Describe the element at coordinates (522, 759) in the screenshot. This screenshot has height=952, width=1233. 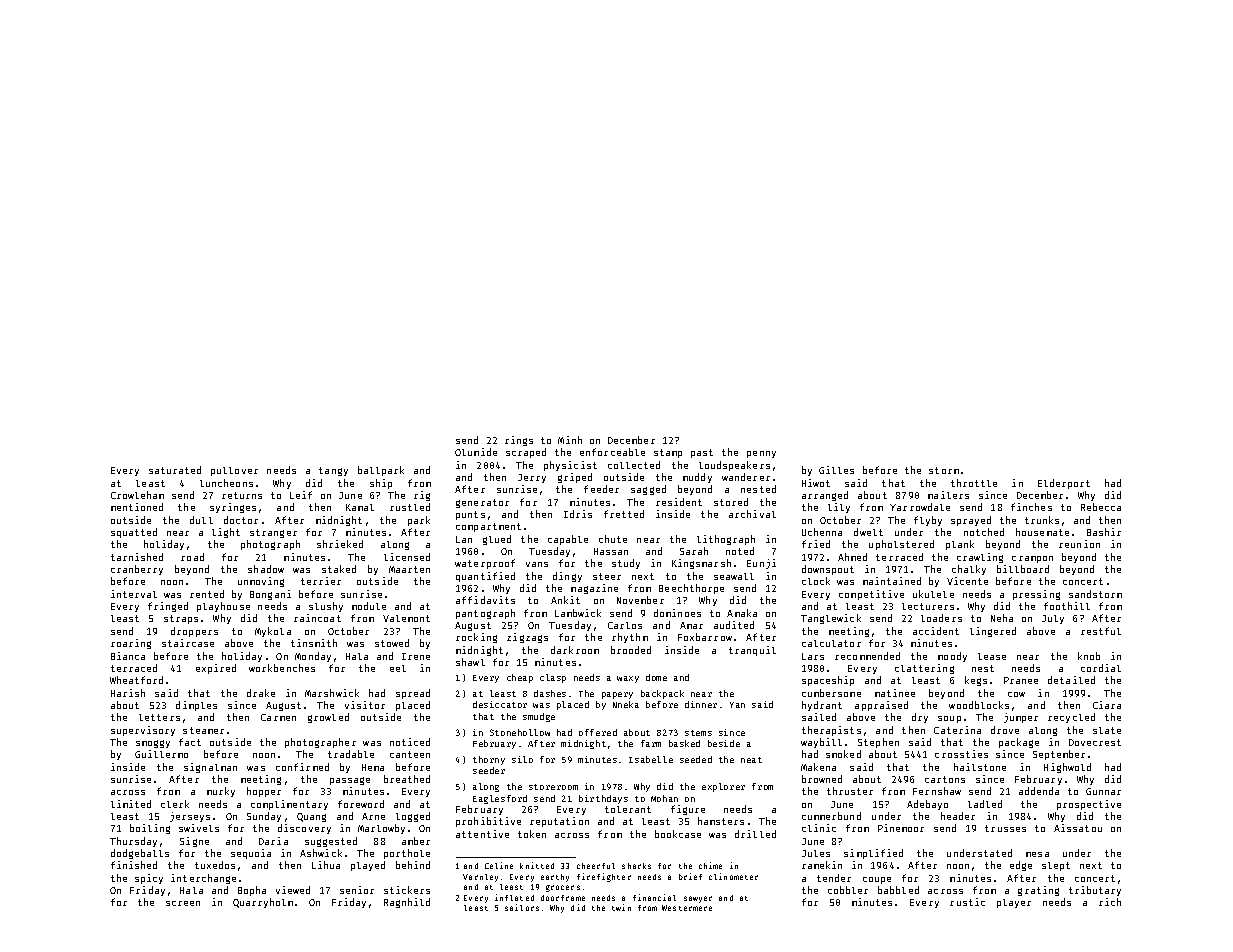
I see `silo` at that location.
